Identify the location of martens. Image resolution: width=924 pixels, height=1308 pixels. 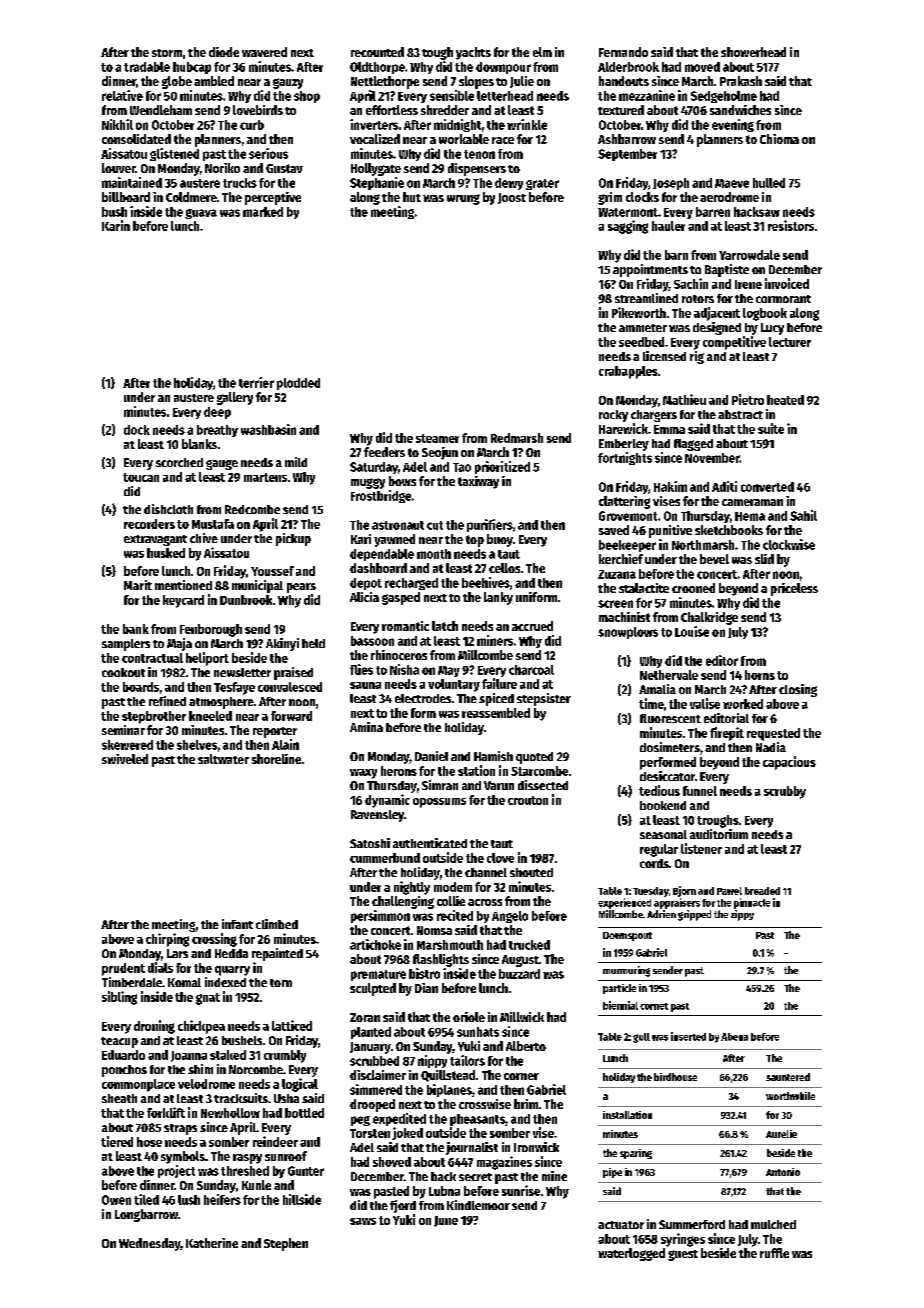
(265, 477).
